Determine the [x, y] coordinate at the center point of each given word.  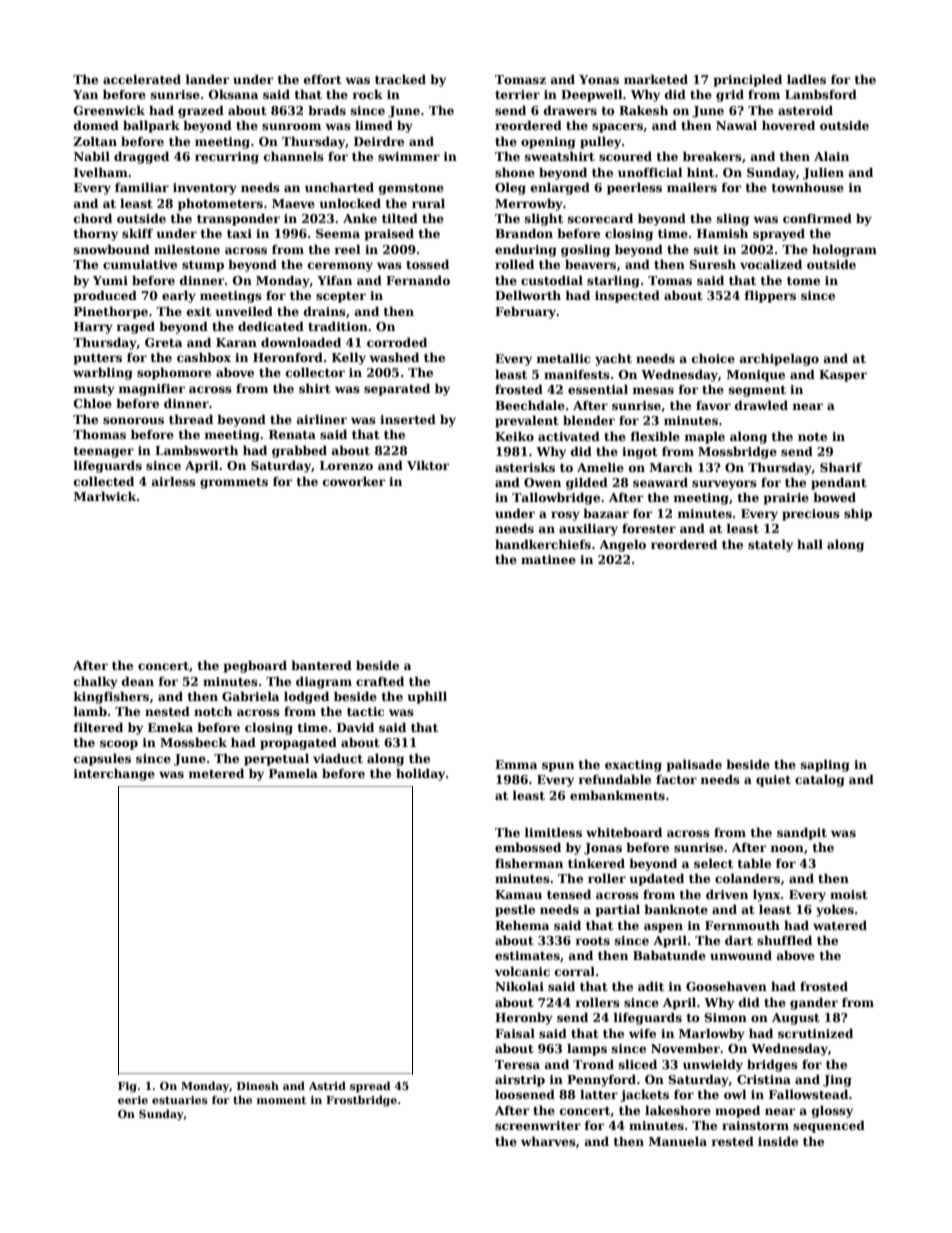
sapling [825, 765]
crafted [380, 681]
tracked [400, 79]
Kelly [349, 358]
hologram [844, 250]
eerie [133, 1100]
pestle [515, 910]
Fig [127, 1087]
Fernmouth [742, 925]
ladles [806, 79]
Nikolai [519, 986]
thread [191, 419]
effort [323, 79]
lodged [306, 697]
